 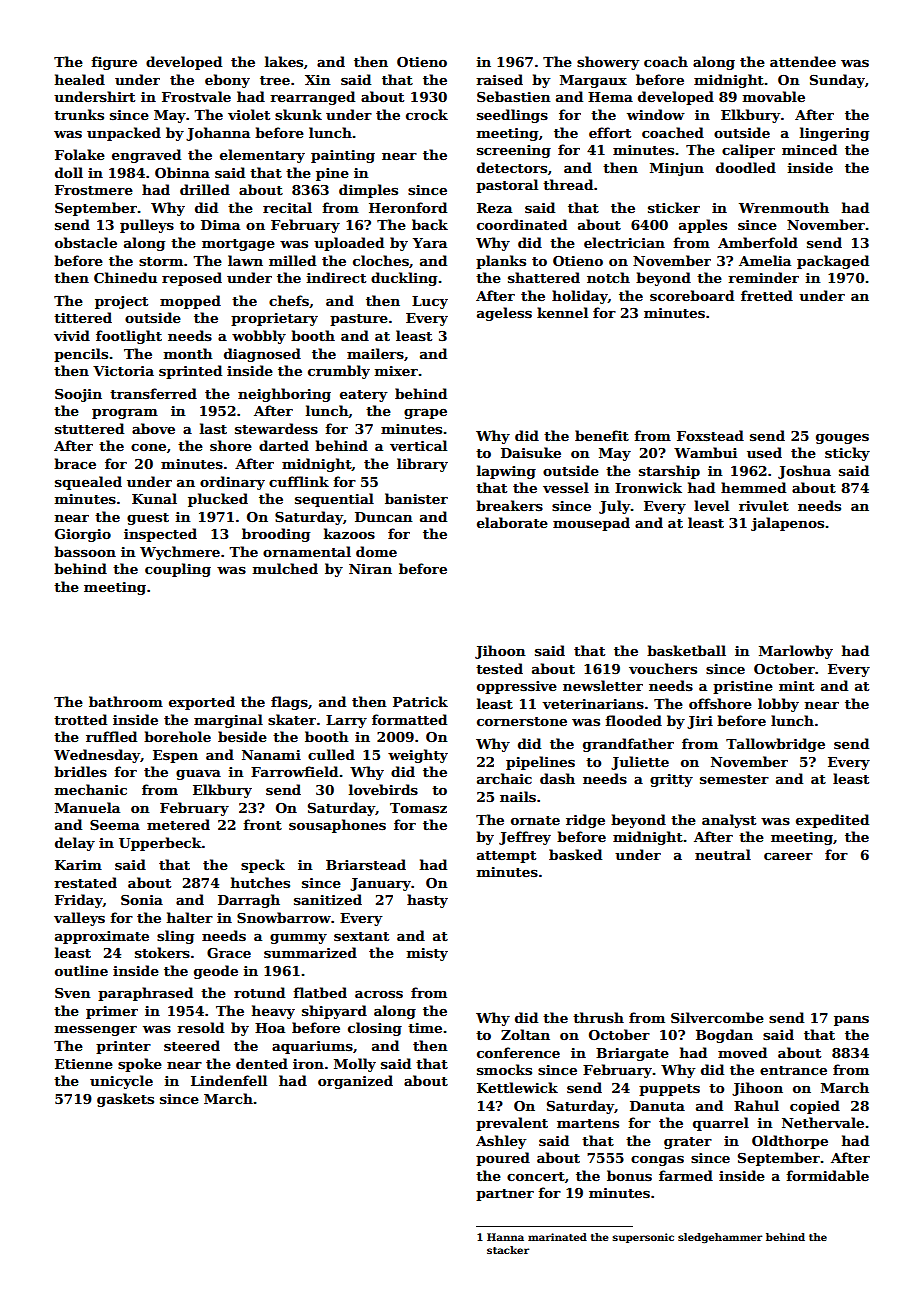 What do you see at coordinates (809, 149) in the page?
I see `minced` at bounding box center [809, 149].
